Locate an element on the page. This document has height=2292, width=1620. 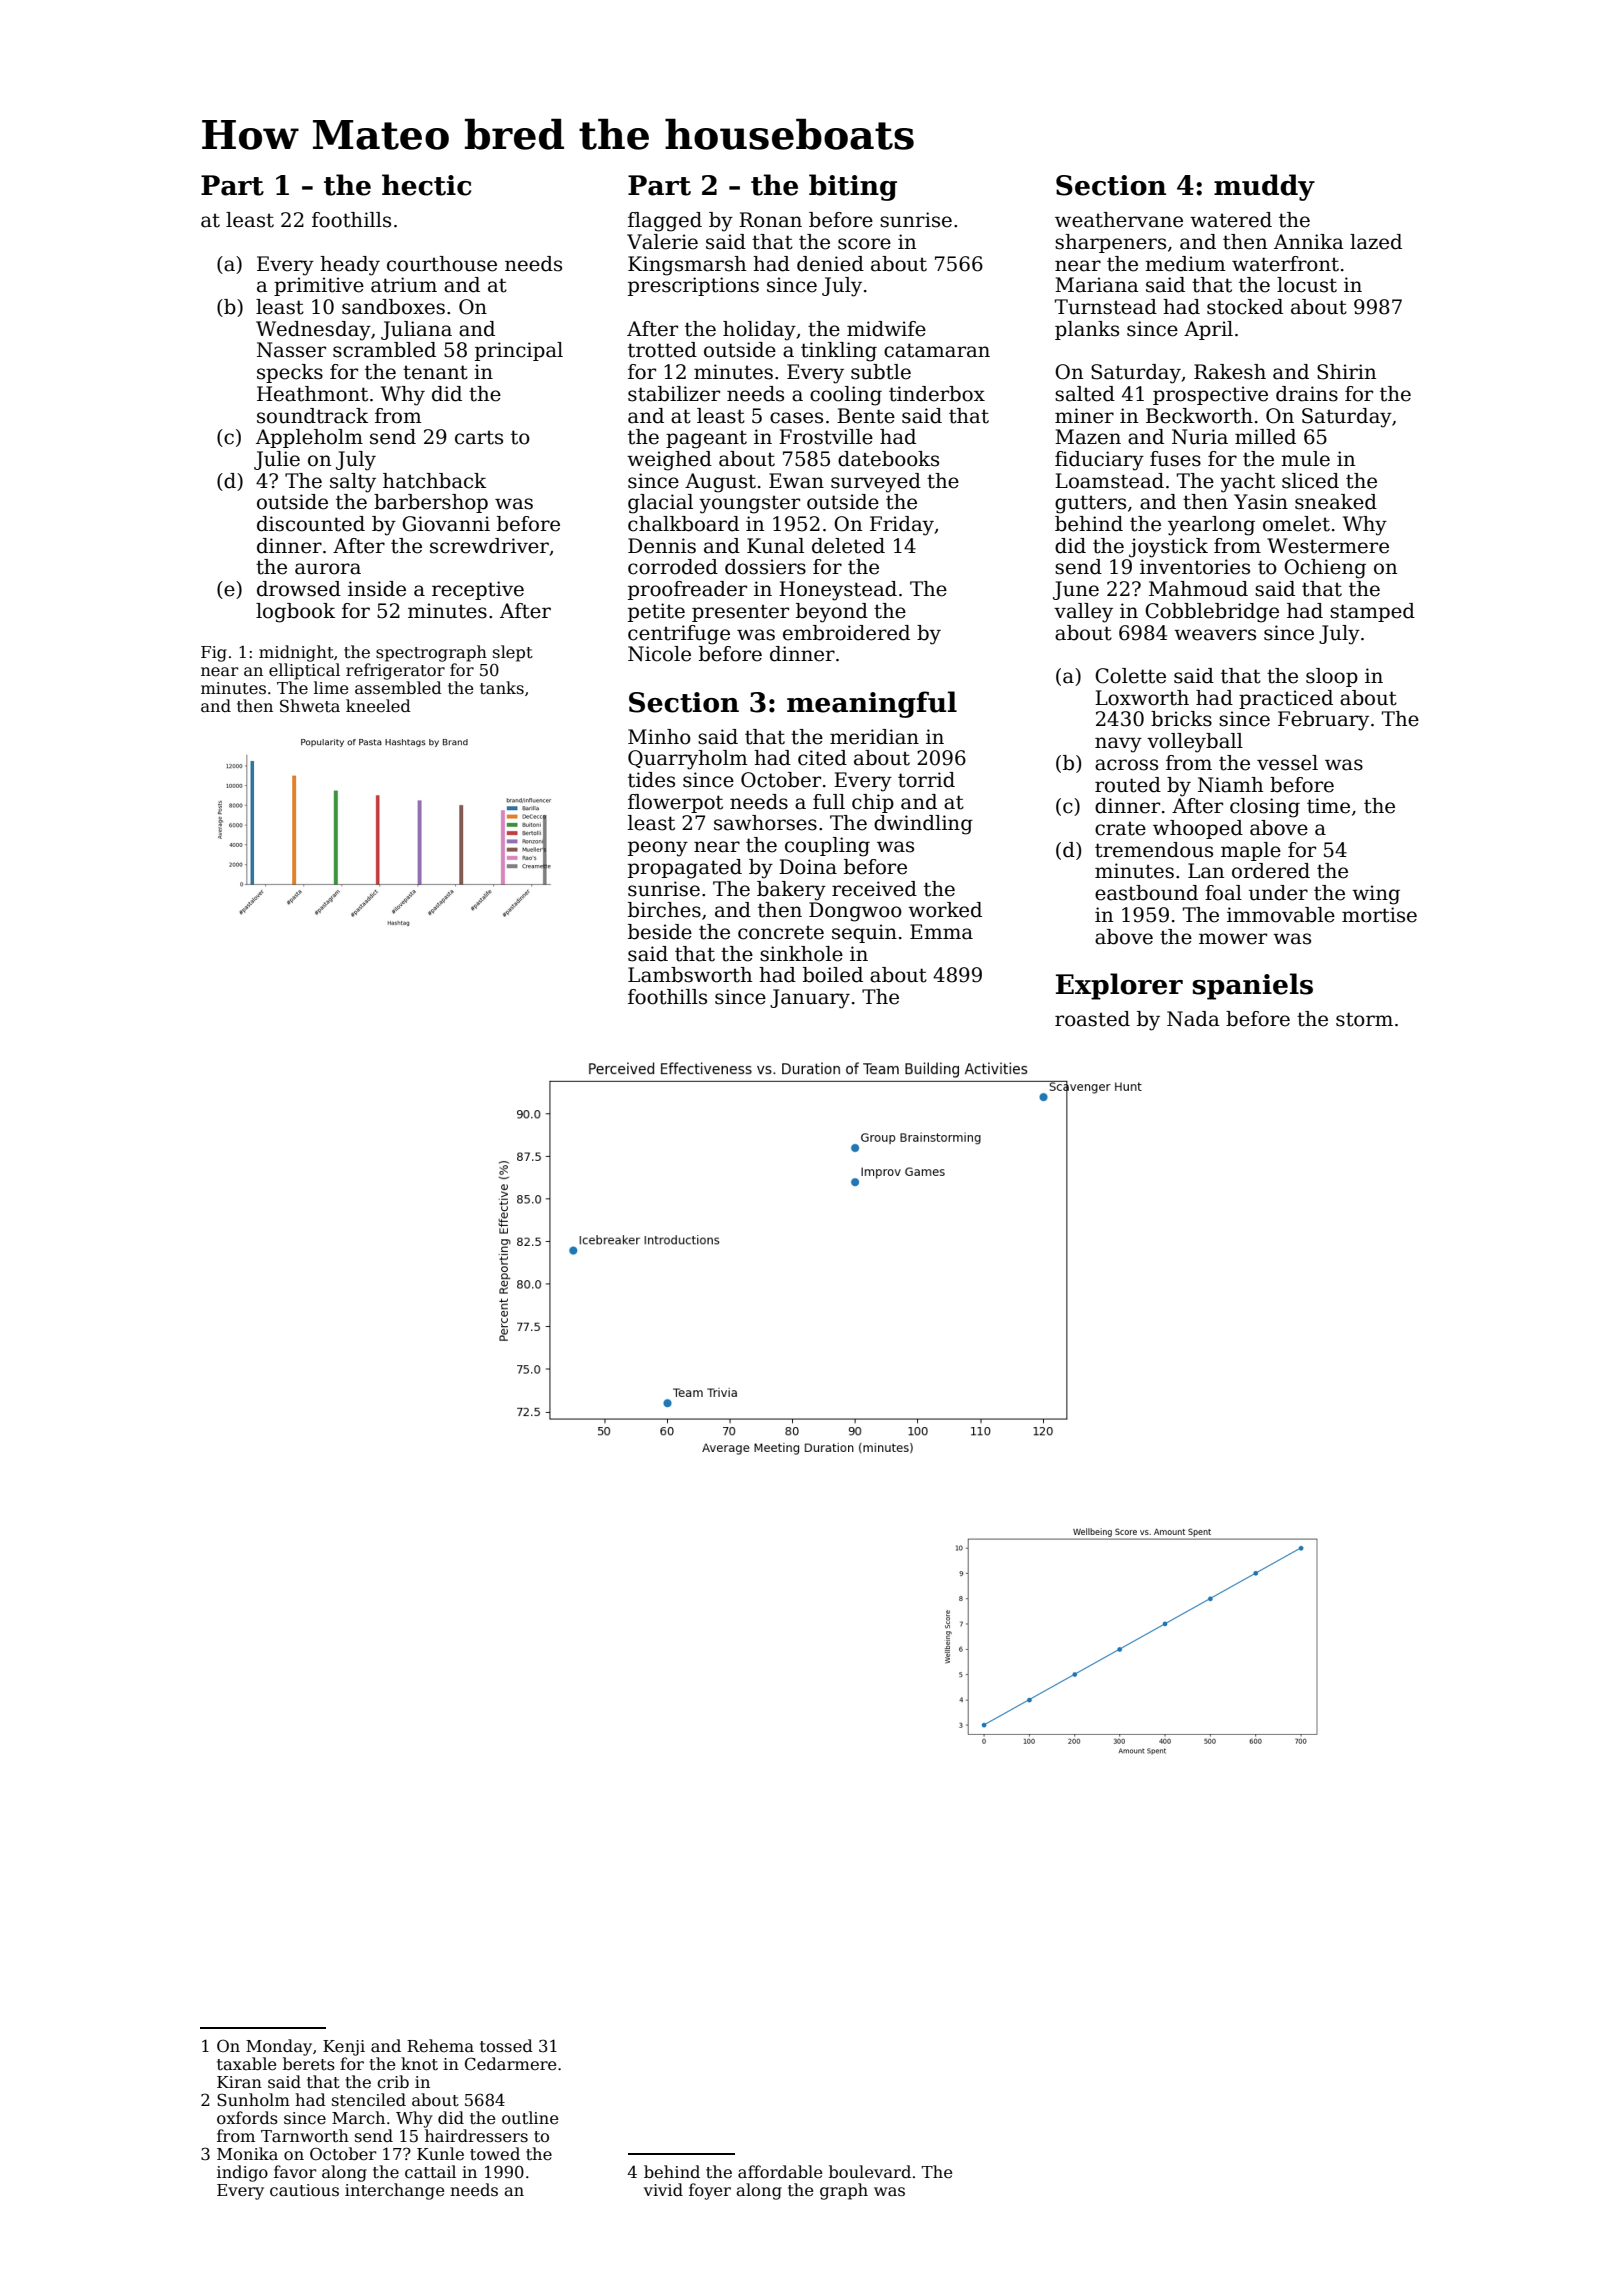
spaniels is located at coordinates (1252, 986).
